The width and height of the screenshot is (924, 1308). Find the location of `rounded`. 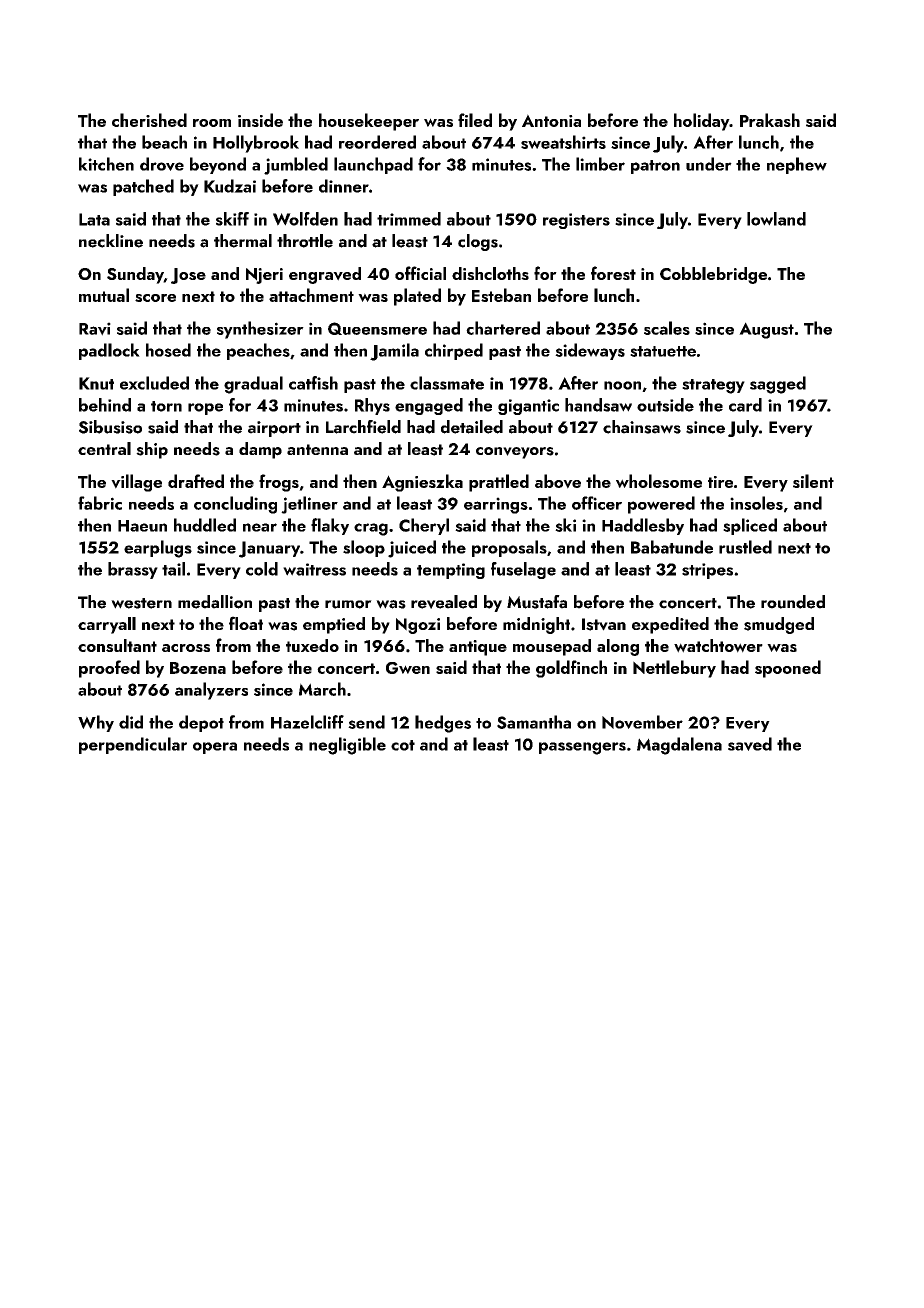

rounded is located at coordinates (793, 602).
